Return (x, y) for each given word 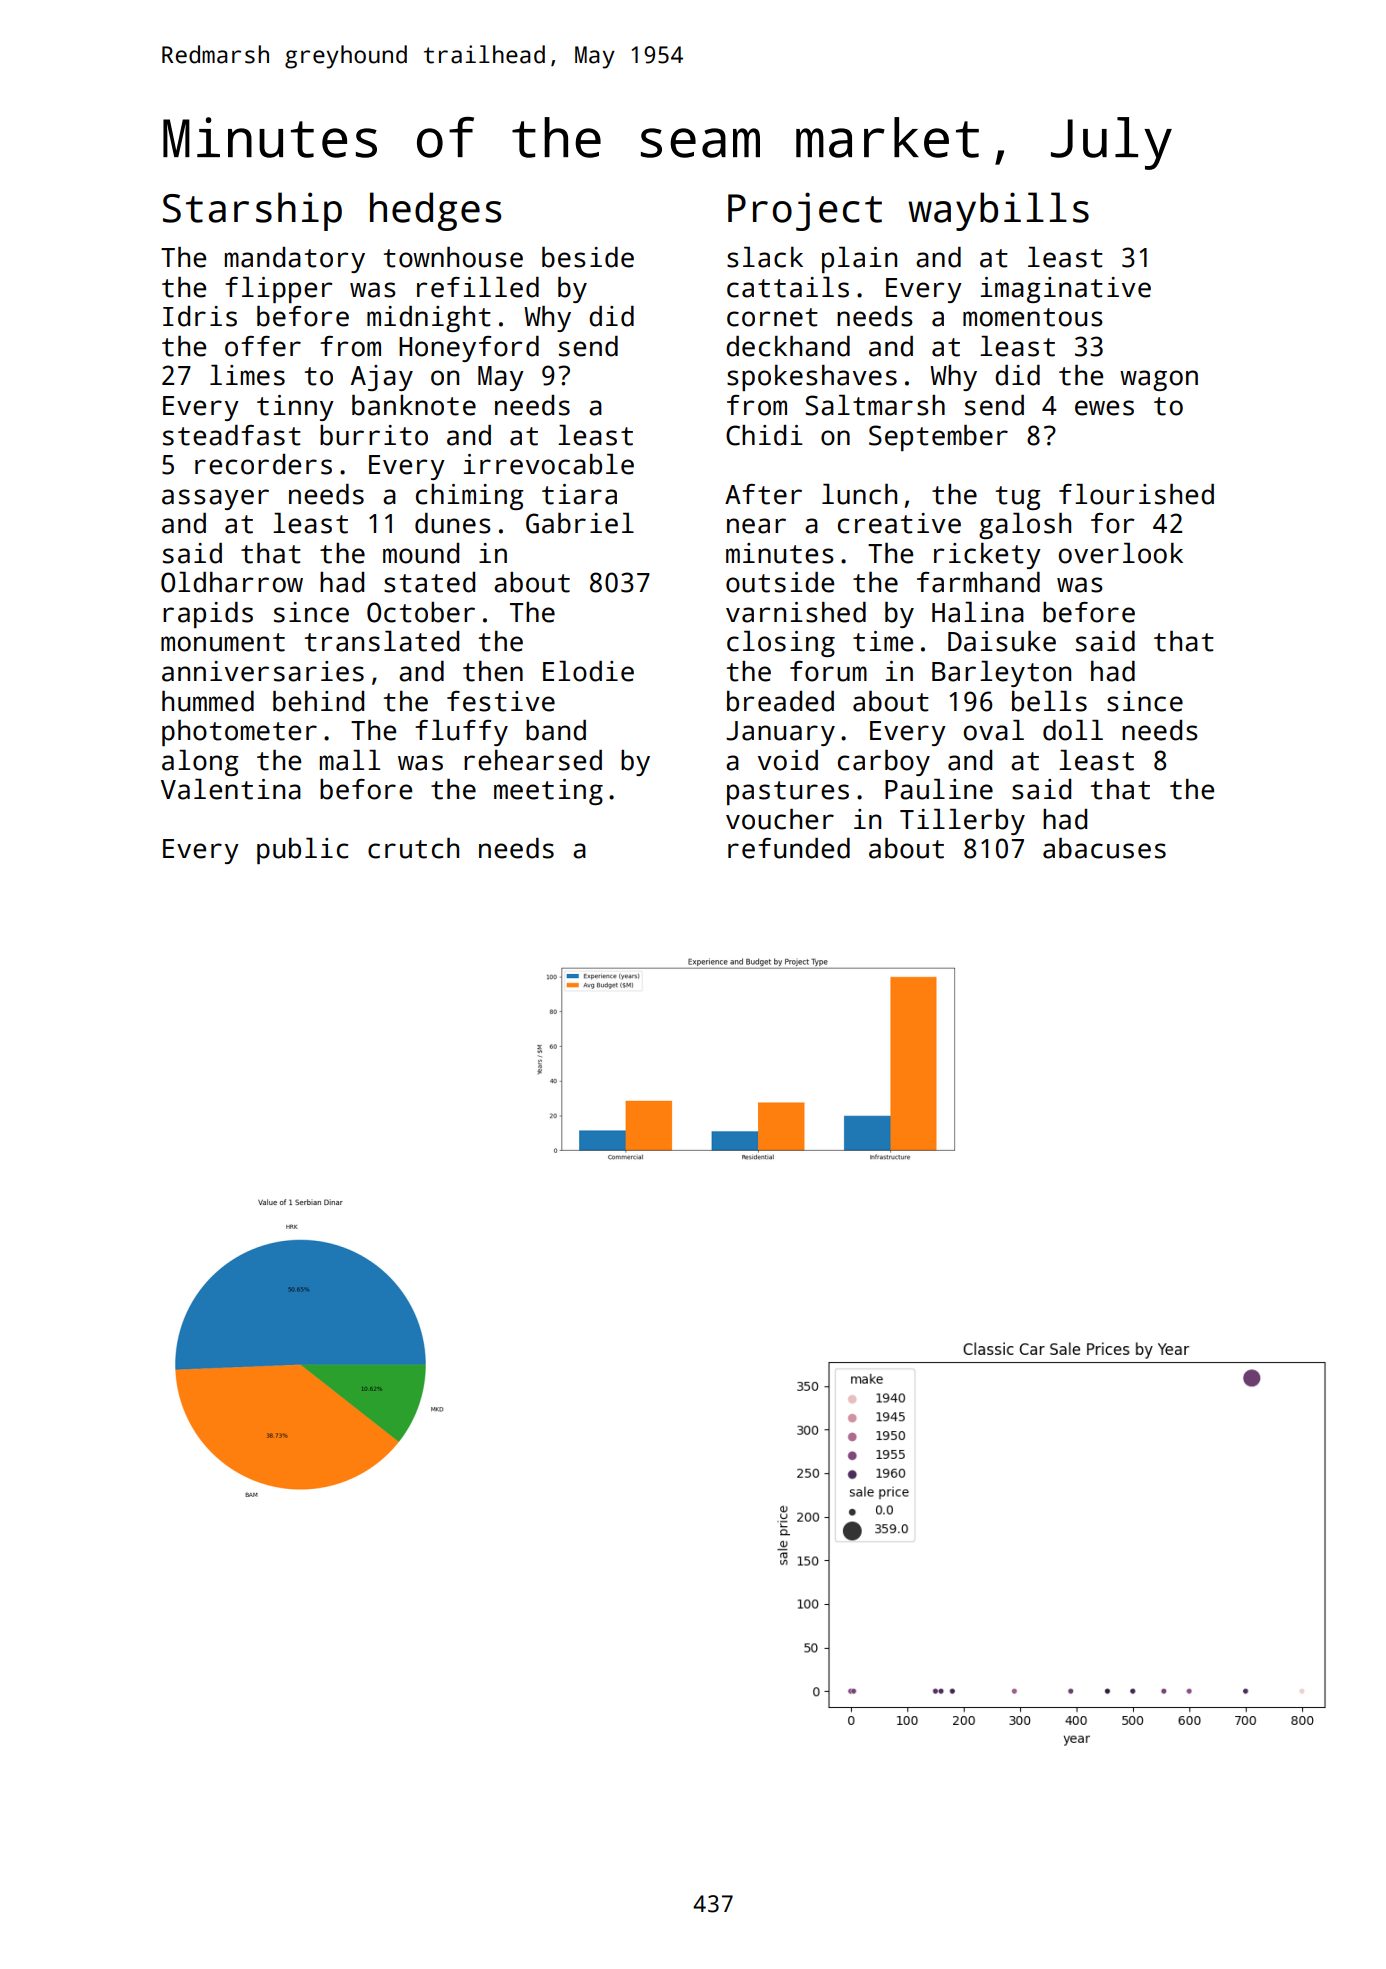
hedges (435, 211)
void (788, 760)
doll (1073, 730)
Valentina (231, 789)
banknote (414, 405)
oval (993, 730)
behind (318, 701)
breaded (780, 701)
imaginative (1066, 290)
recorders (263, 464)
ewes (1104, 408)
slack (765, 257)
